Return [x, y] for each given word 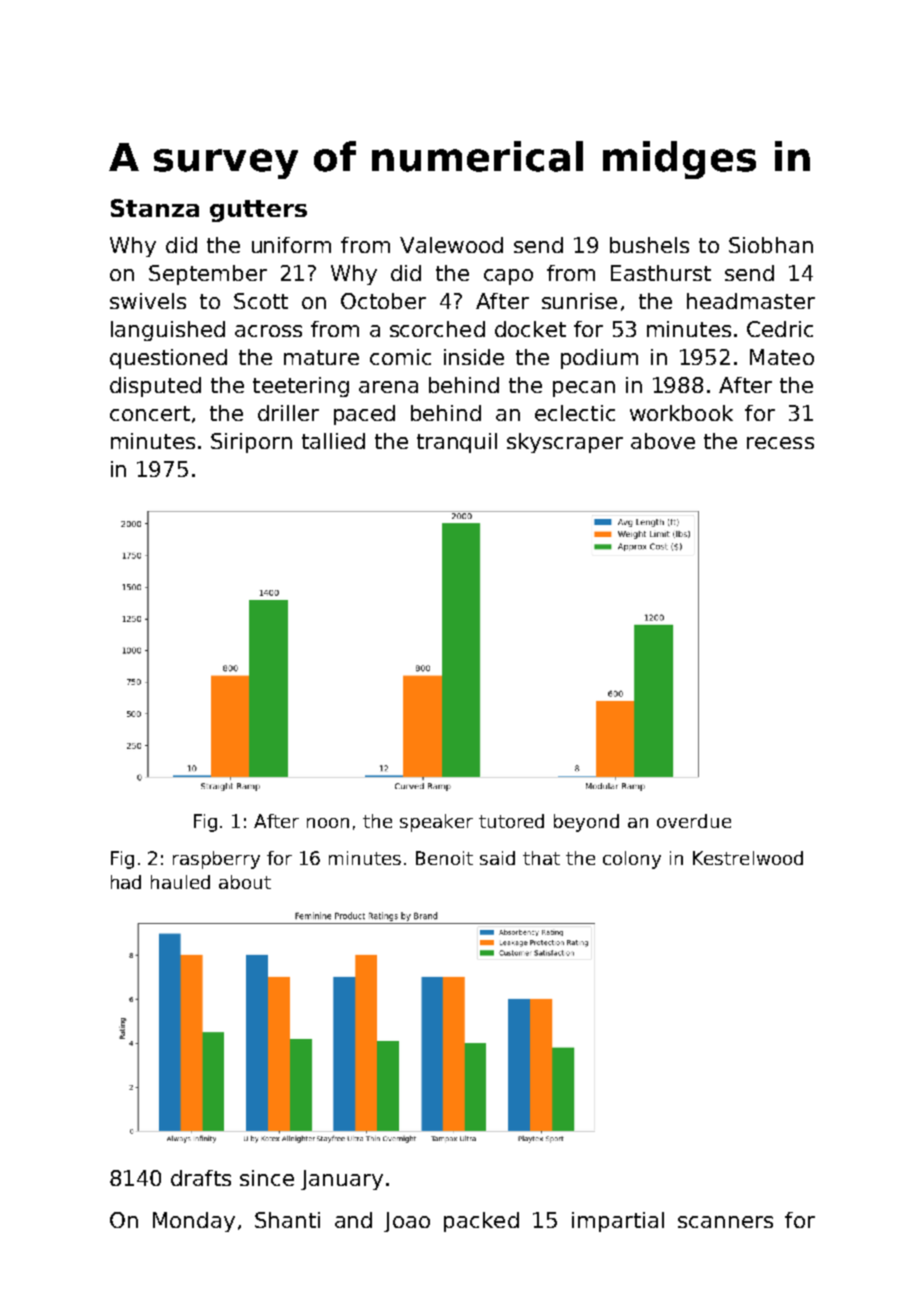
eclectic [575, 413]
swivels [148, 301]
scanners [725, 1222]
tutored [511, 821]
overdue [694, 821]
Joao [407, 1222]
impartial [618, 1222]
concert [150, 413]
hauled [180, 882]
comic [400, 357]
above [663, 441]
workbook [681, 413]
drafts [201, 1178]
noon [328, 823]
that [541, 858]
